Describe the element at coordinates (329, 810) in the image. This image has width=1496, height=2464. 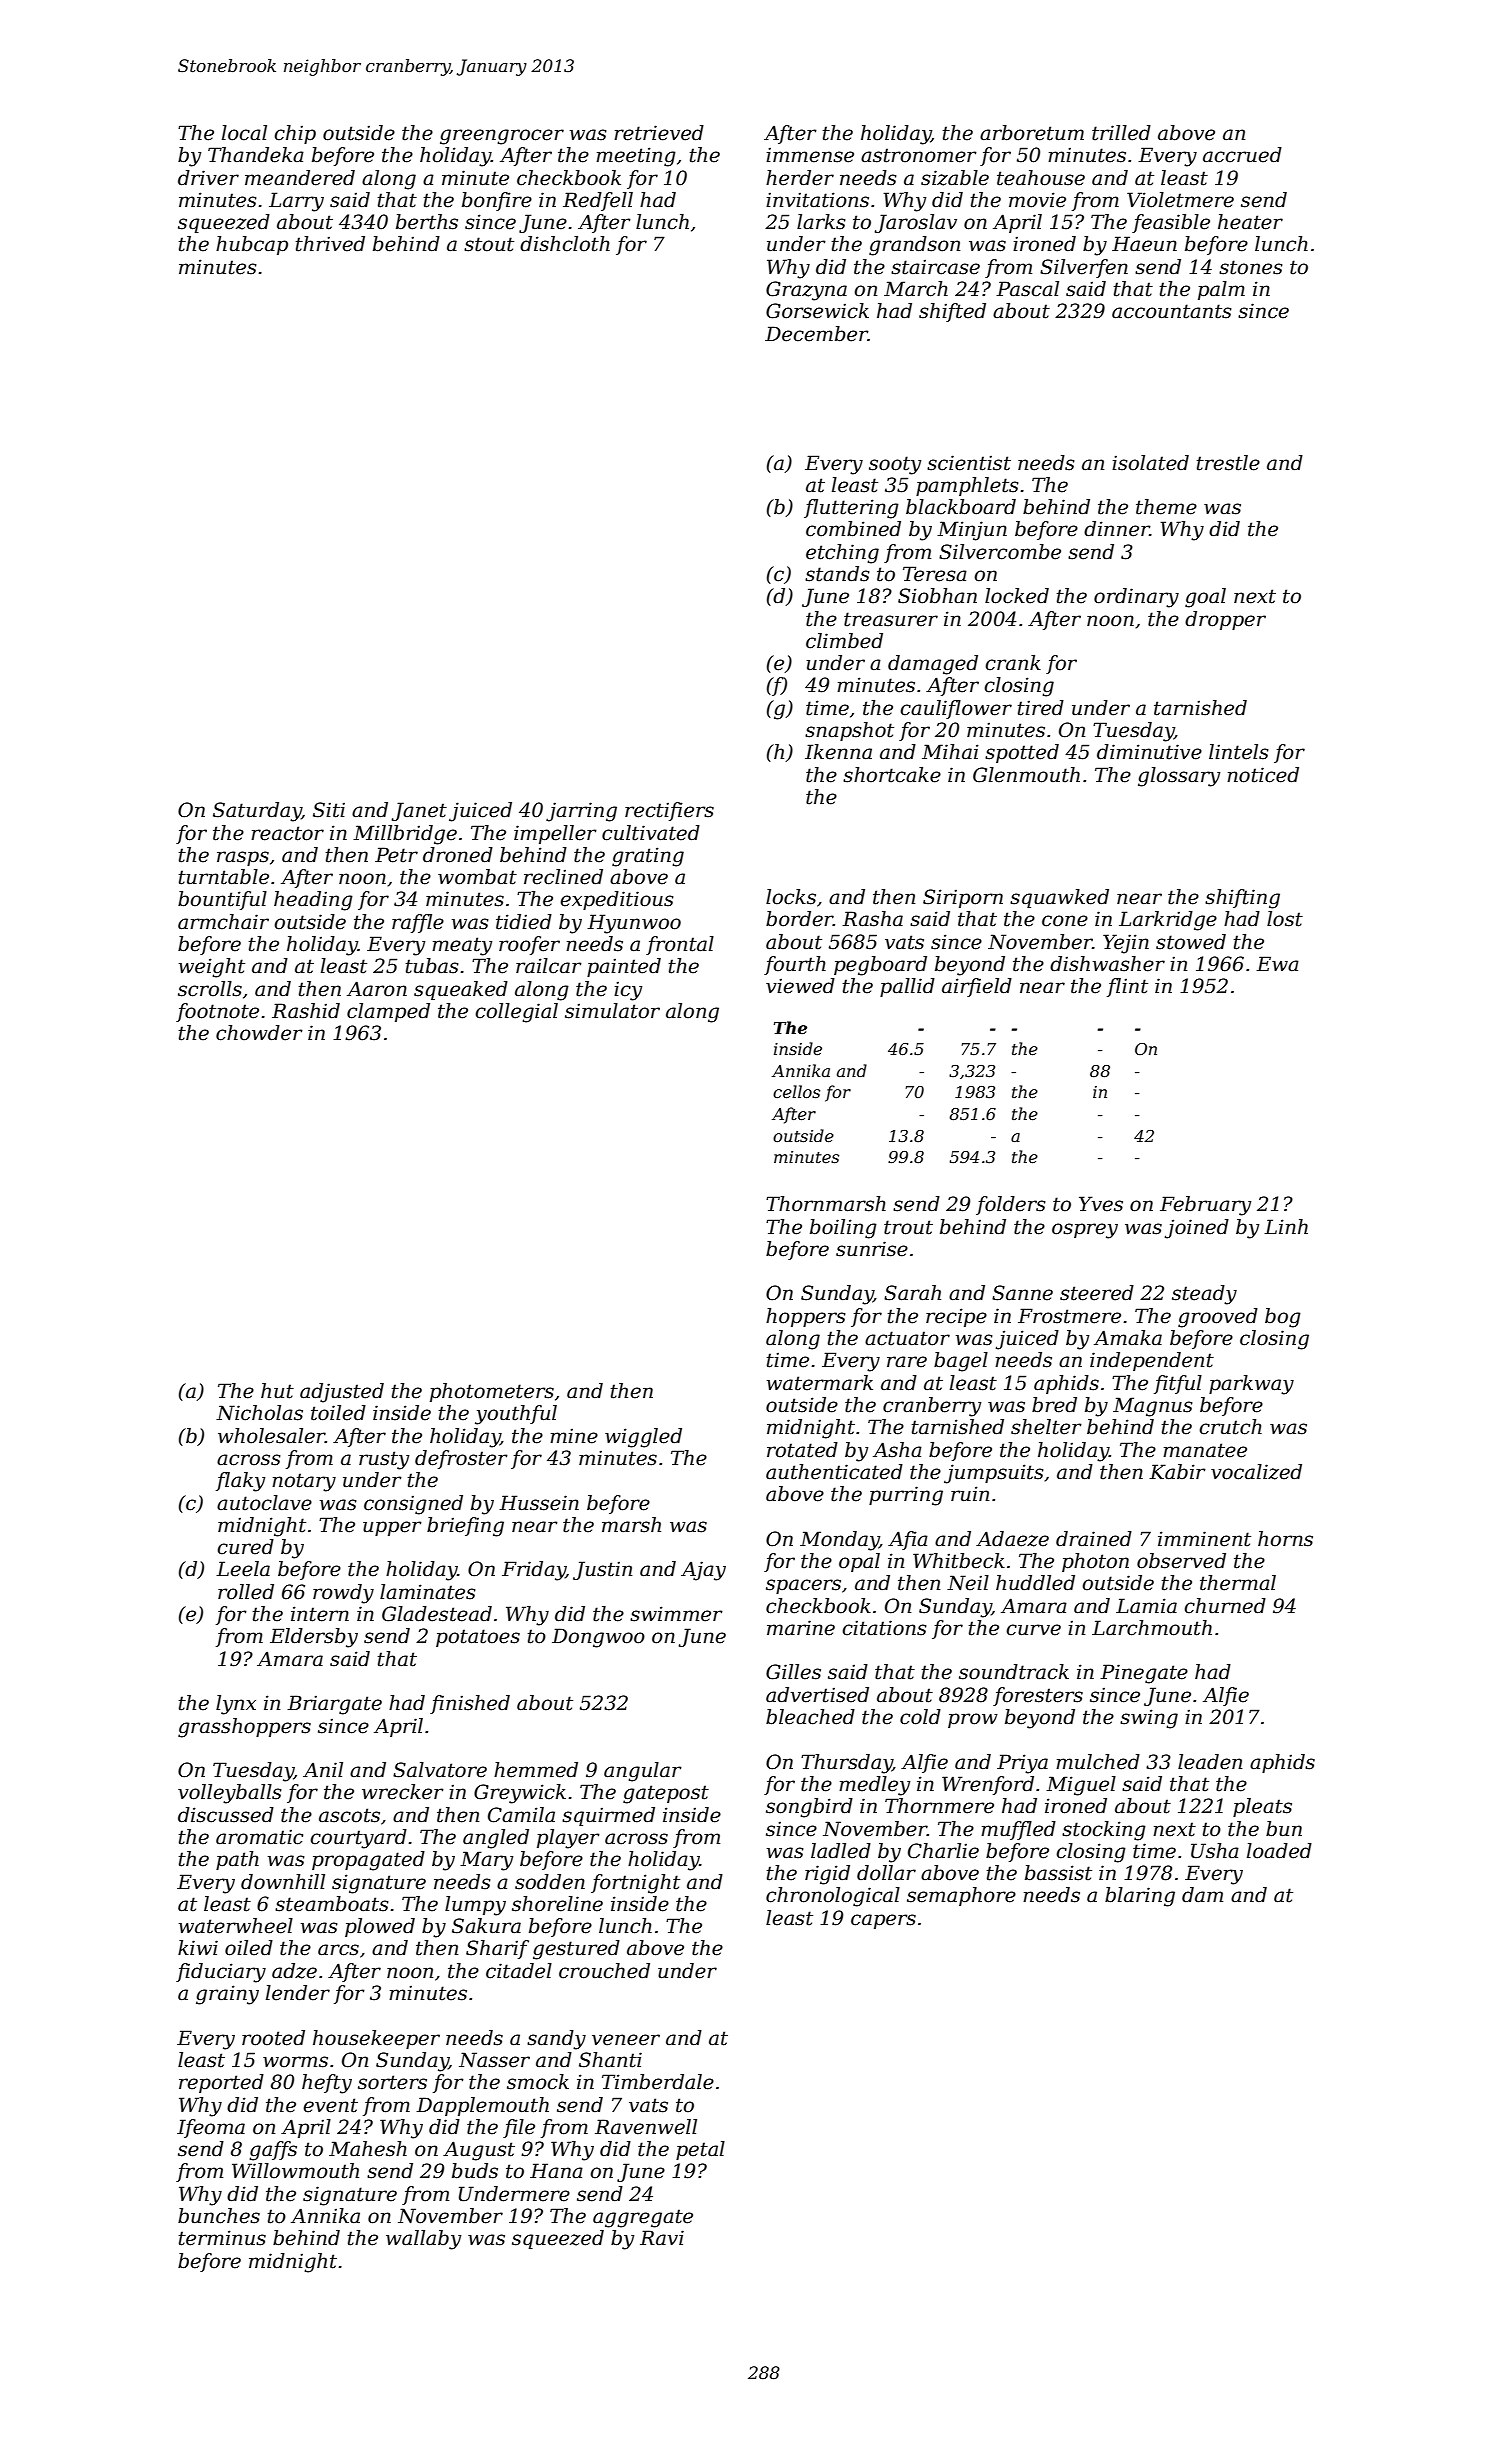
I see `Siti` at that location.
